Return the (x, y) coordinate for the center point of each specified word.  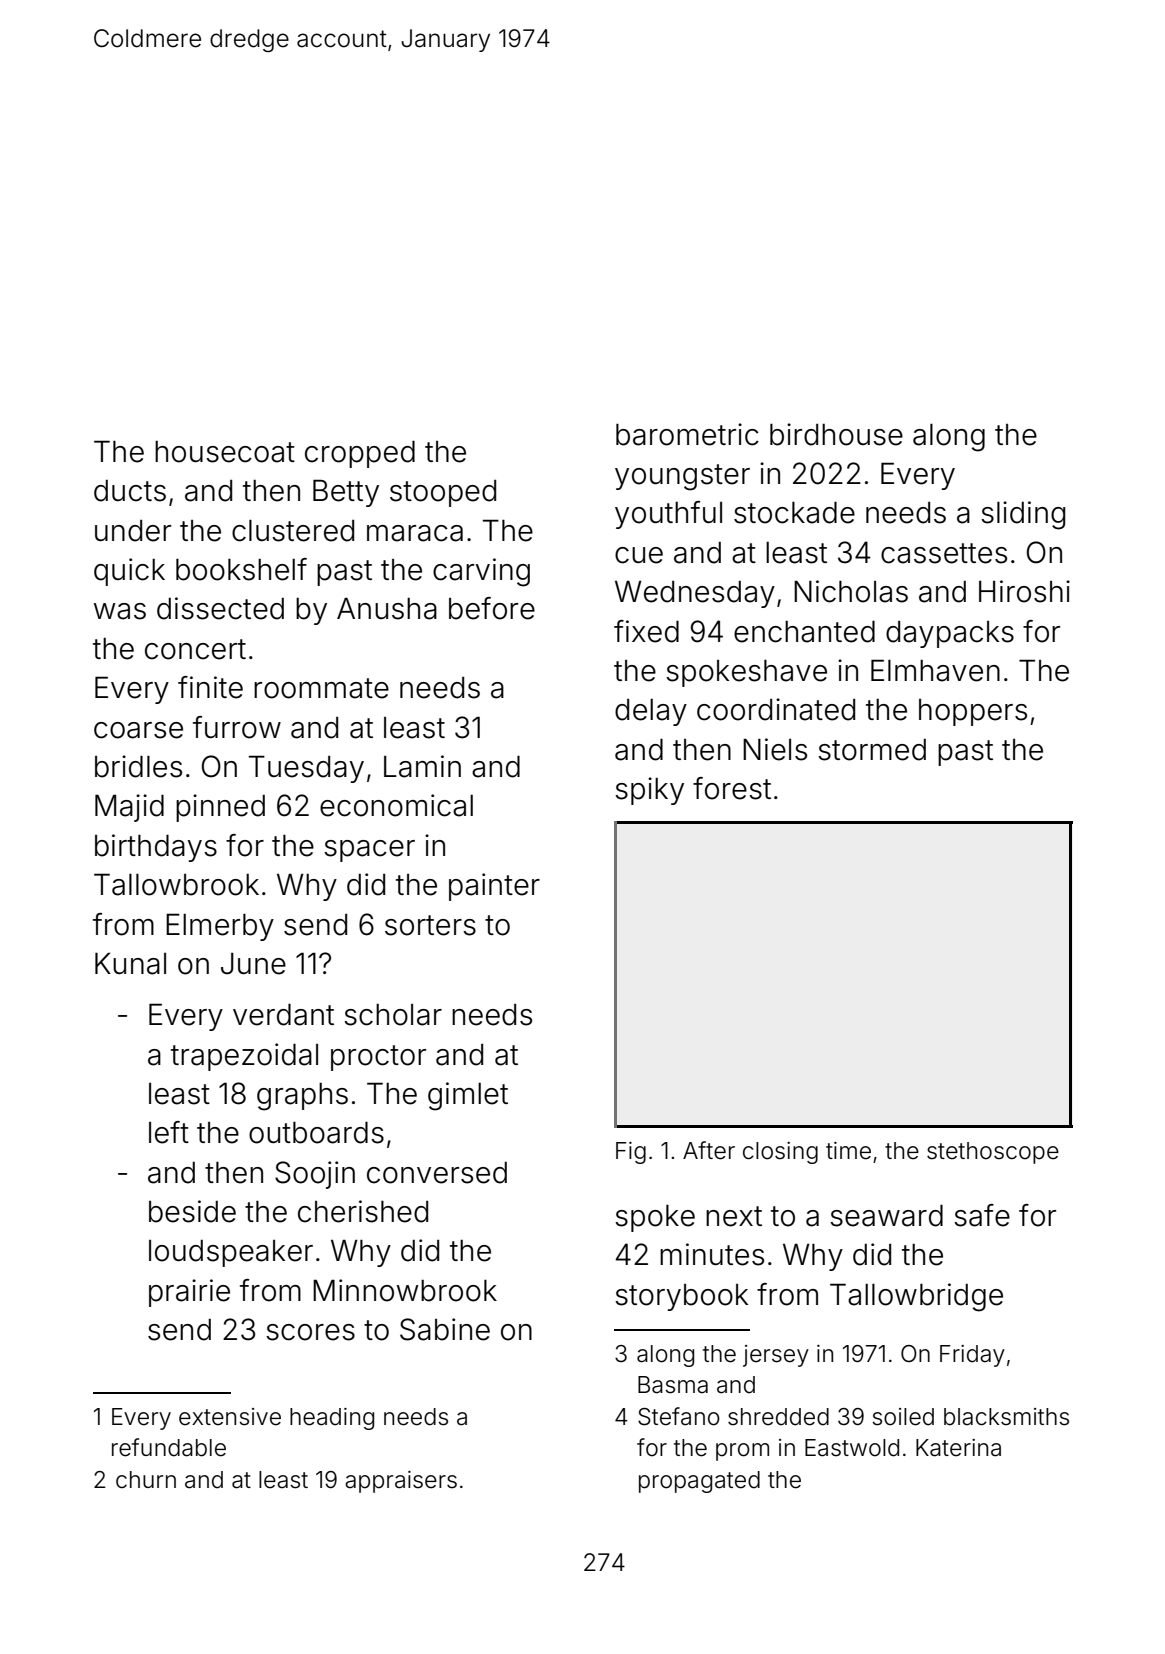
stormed (872, 750)
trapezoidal (244, 1057)
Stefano (679, 1416)
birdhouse (836, 434)
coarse (138, 730)
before (492, 608)
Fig (631, 1153)
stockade (794, 513)
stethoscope (993, 1153)
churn (146, 1479)
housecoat (225, 452)
